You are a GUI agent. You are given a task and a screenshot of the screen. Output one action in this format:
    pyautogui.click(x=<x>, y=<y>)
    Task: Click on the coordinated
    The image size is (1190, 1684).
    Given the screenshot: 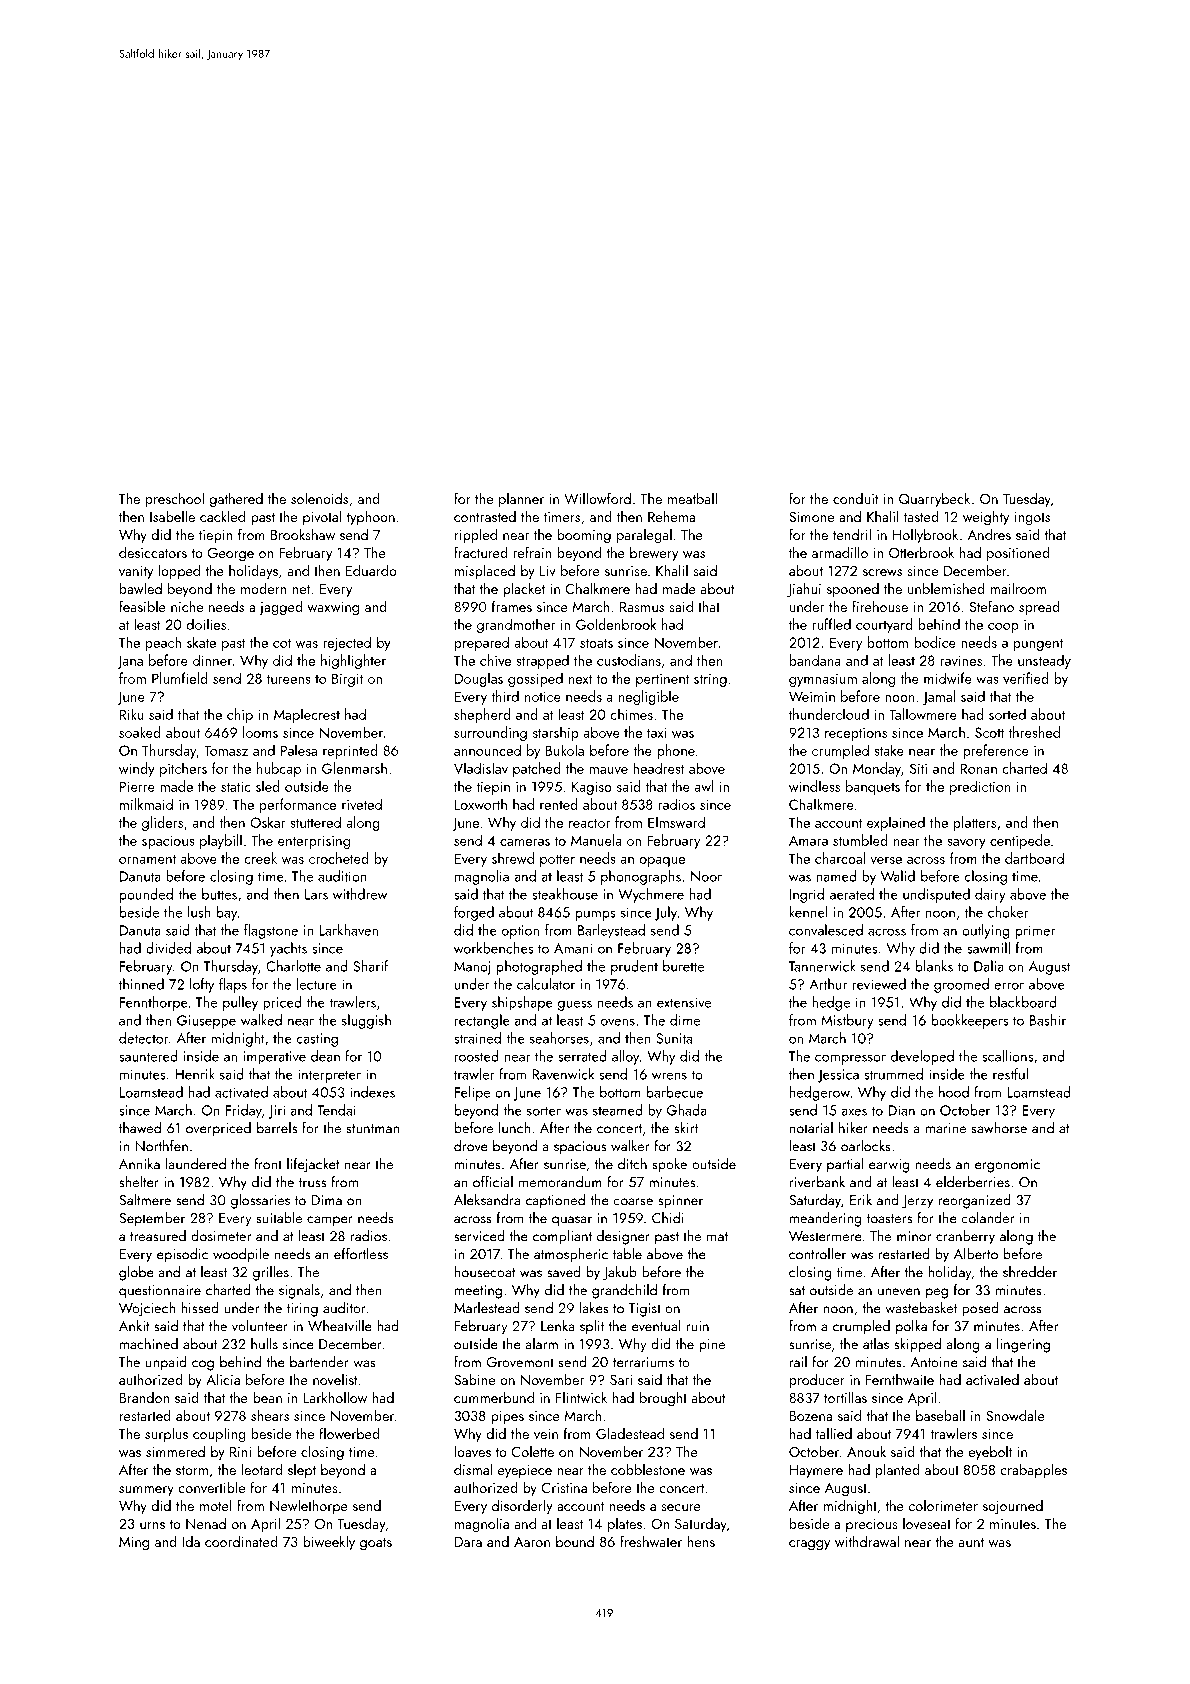 What is the action you would take?
    pyautogui.click(x=241, y=1541)
